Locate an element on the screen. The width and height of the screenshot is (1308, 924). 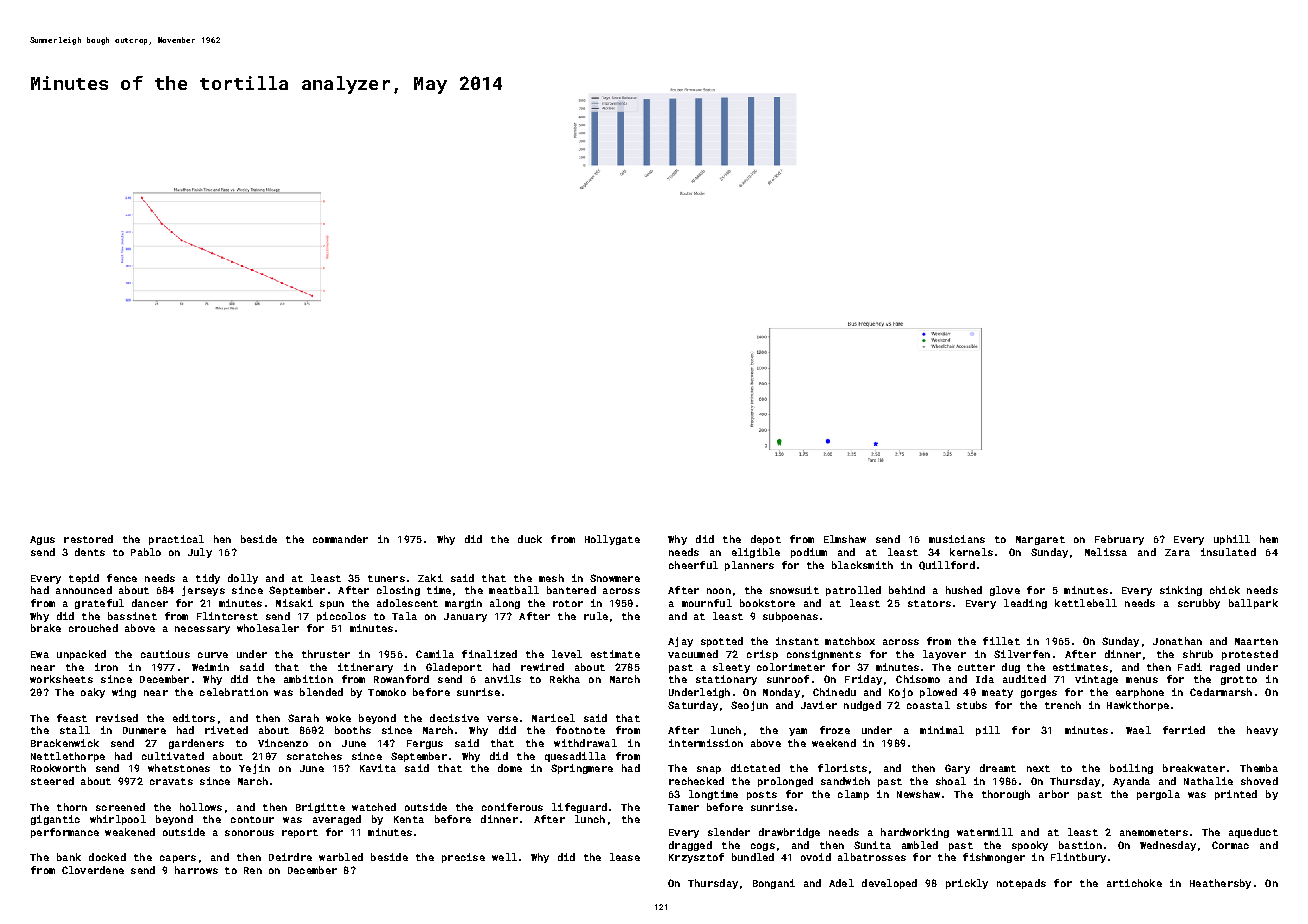
Cloverdene is located at coordinates (93, 870).
